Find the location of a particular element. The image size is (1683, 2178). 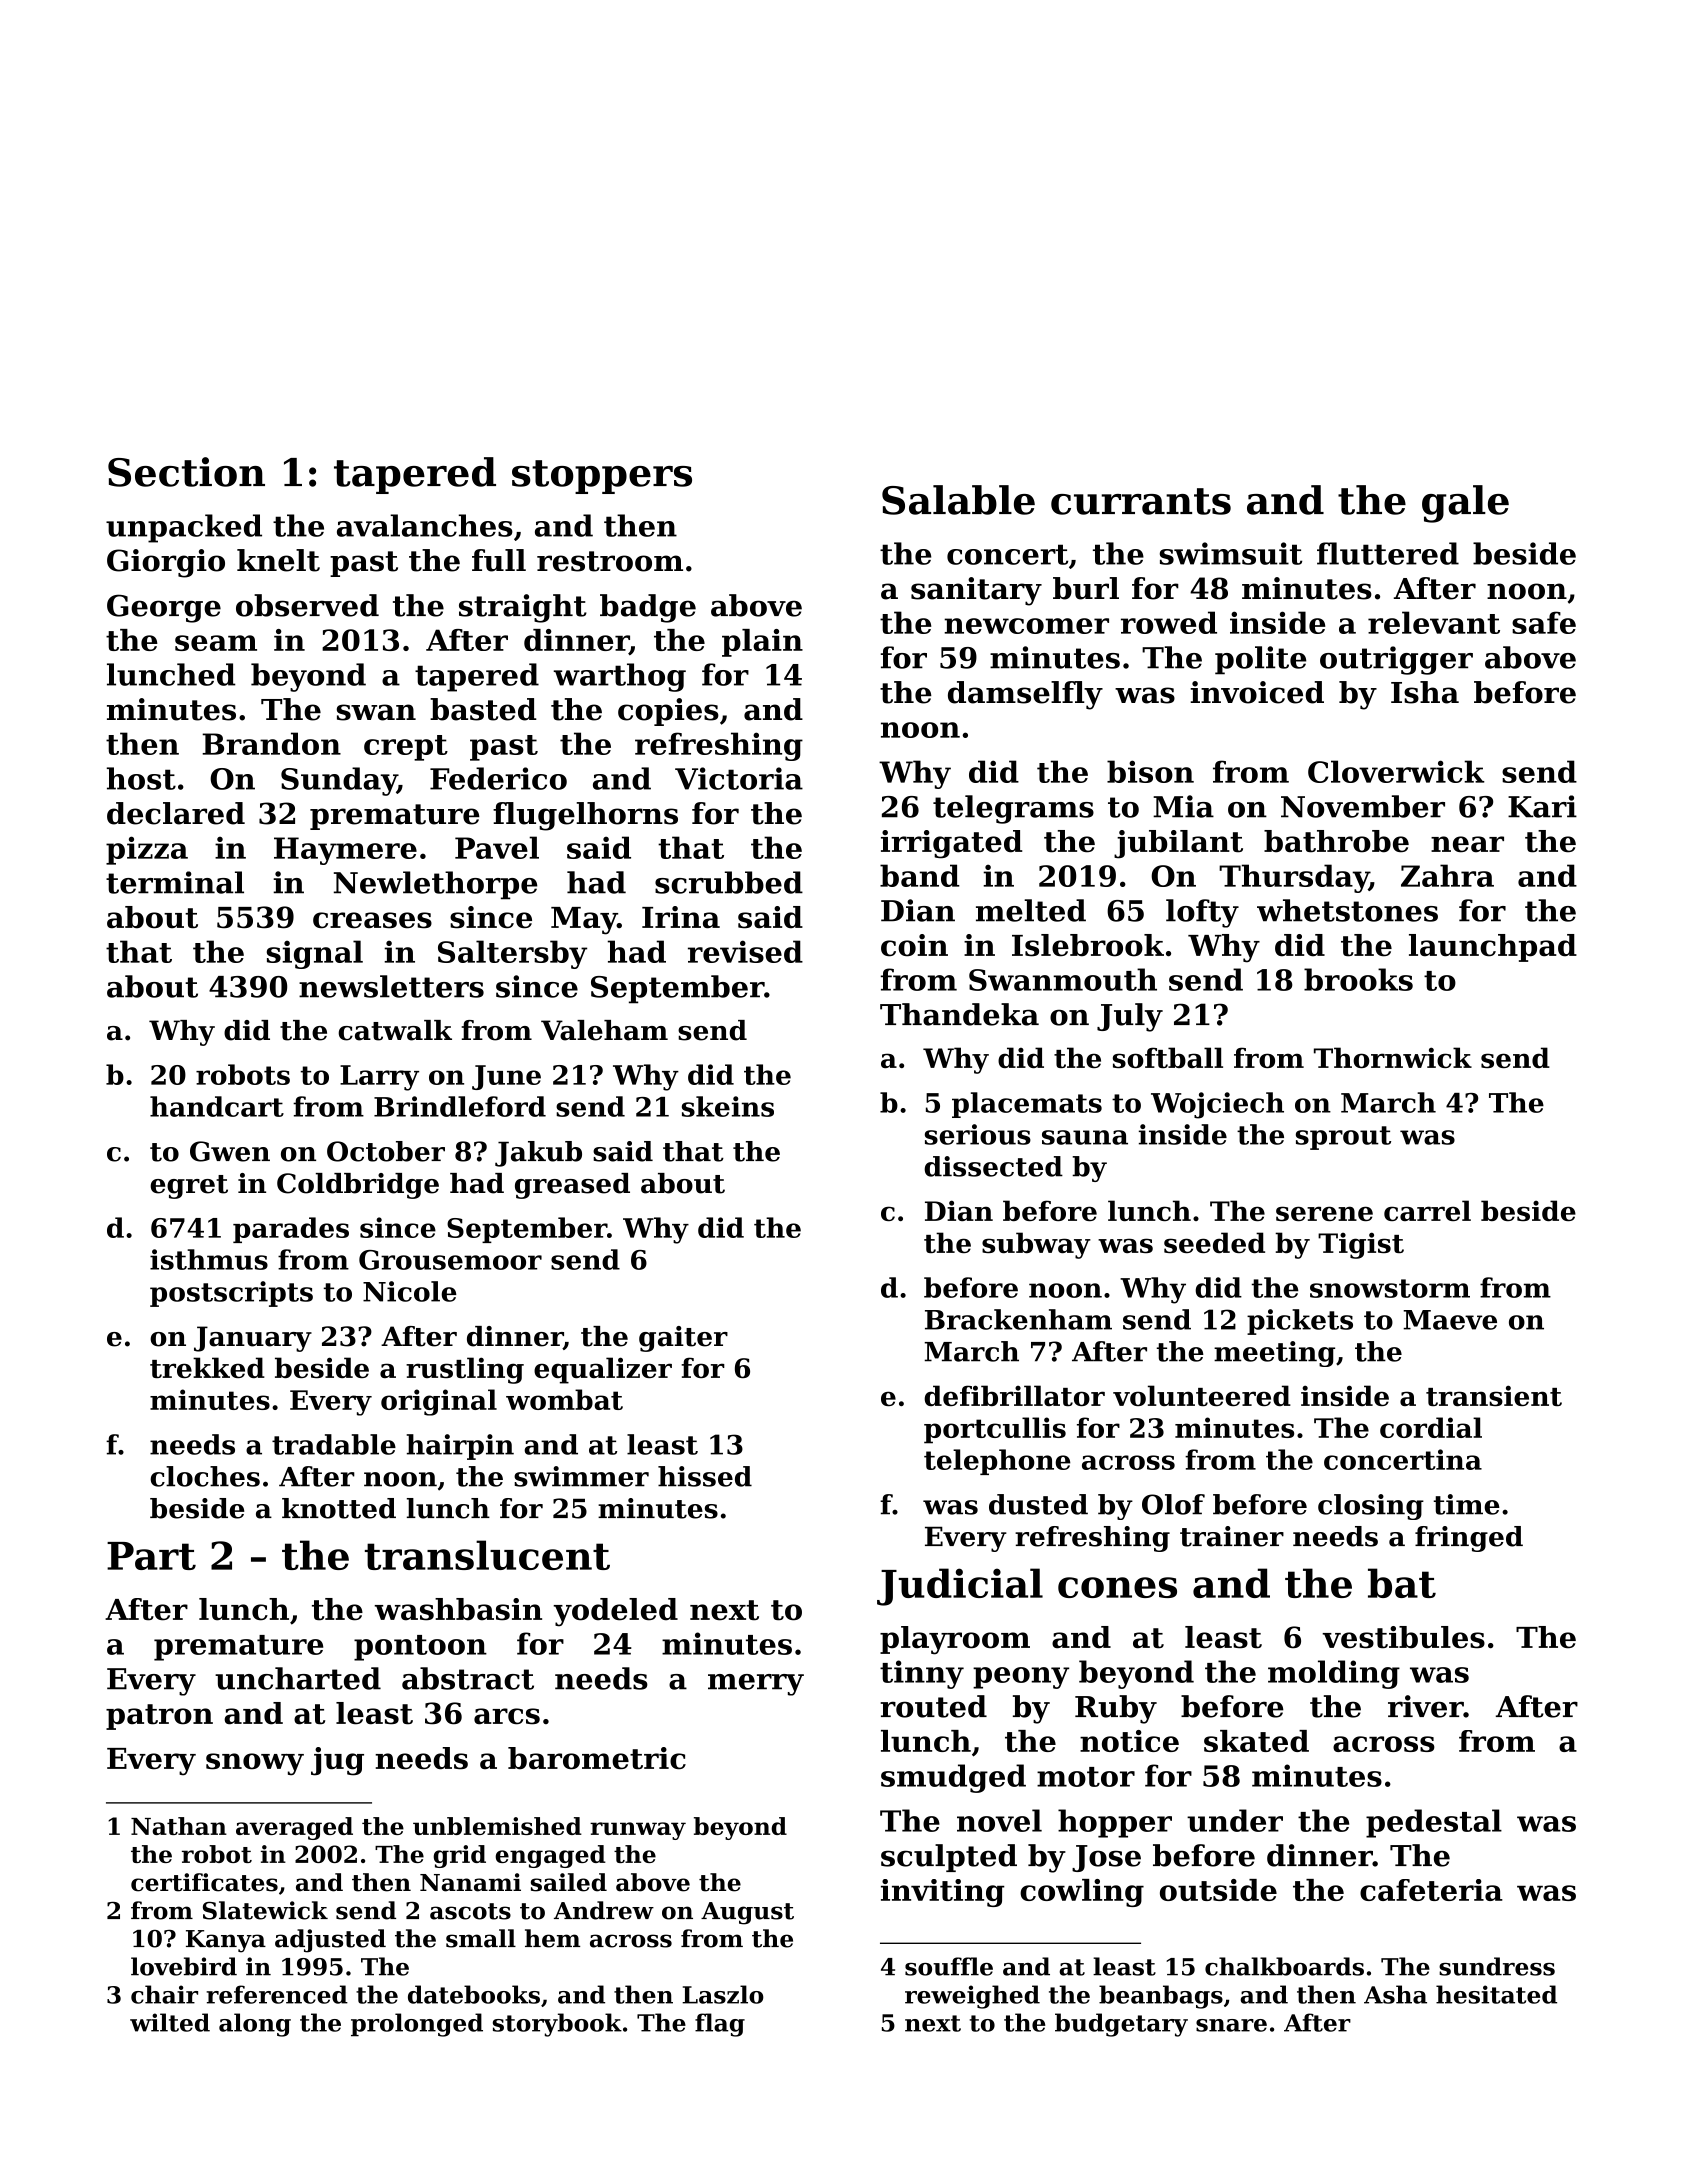

snare is located at coordinates (1231, 2025).
